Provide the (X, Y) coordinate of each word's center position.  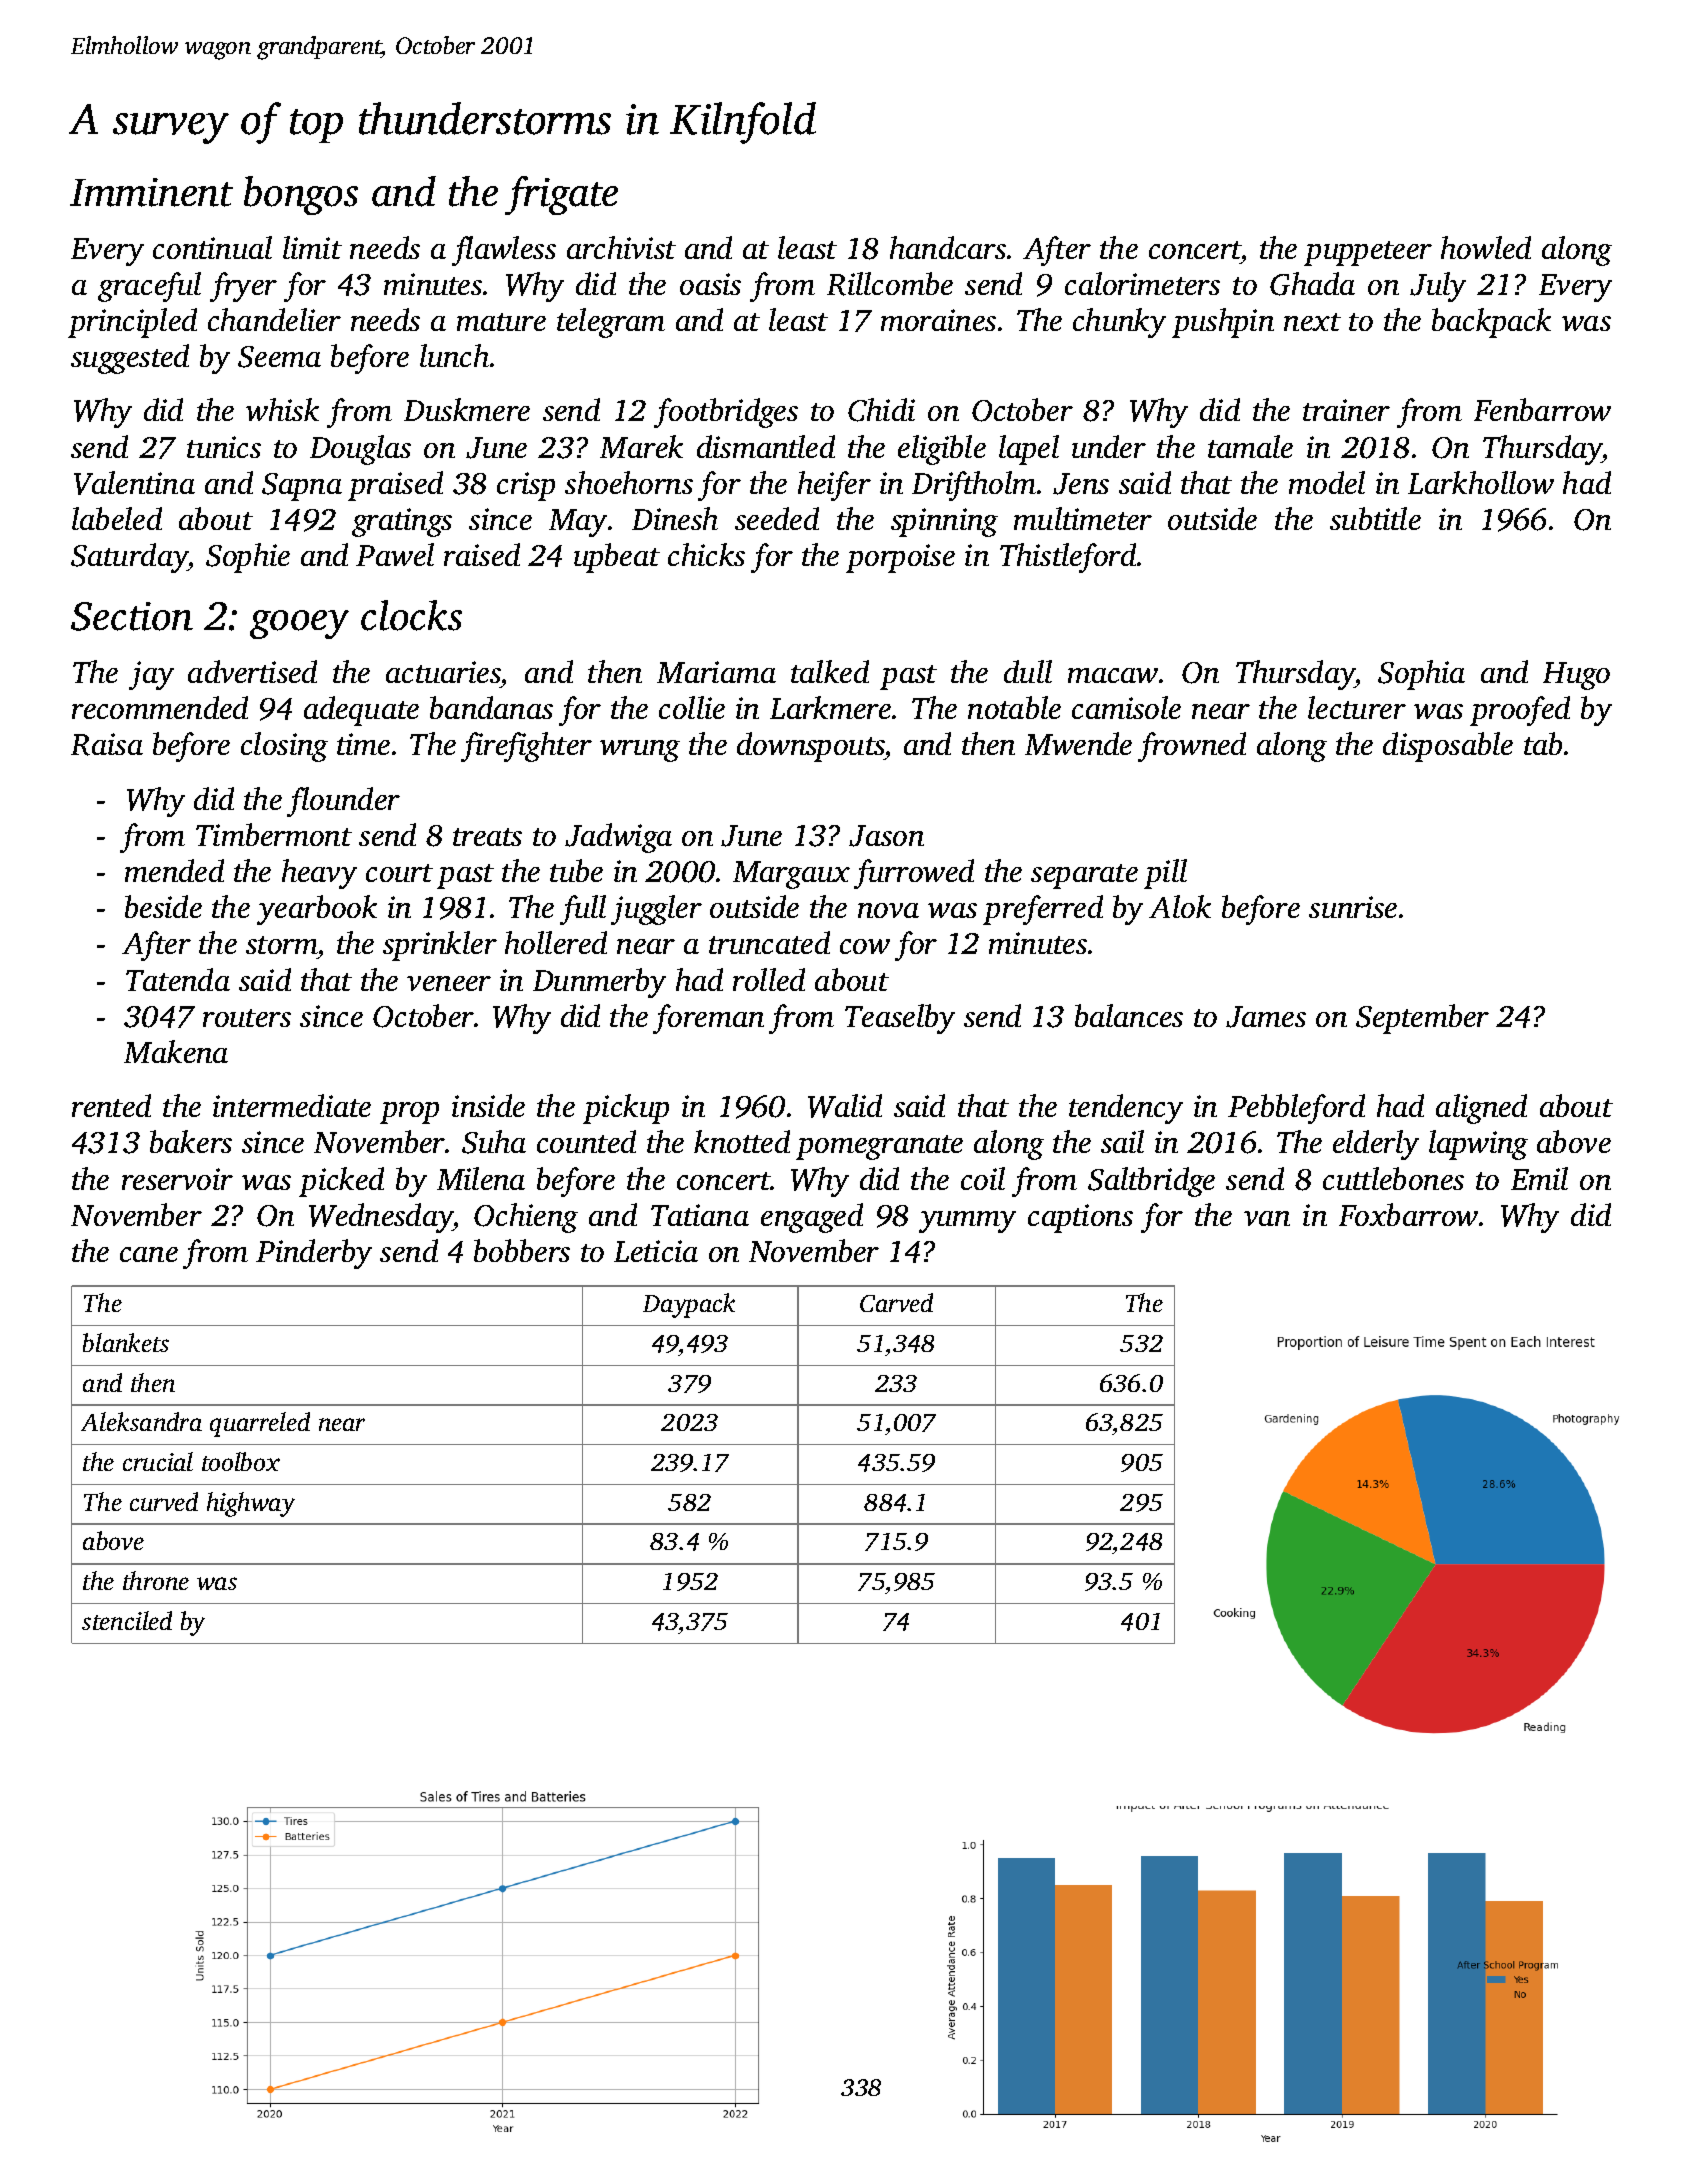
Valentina (134, 483)
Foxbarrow (1408, 1214)
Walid (845, 1106)
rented (111, 1105)
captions (1080, 1218)
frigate (561, 195)
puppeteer (1368, 253)
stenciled (127, 1620)
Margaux (791, 875)
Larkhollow (1481, 482)
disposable (1448, 747)
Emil (1539, 1178)
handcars (948, 247)
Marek (641, 446)
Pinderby (314, 1254)
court (399, 873)
